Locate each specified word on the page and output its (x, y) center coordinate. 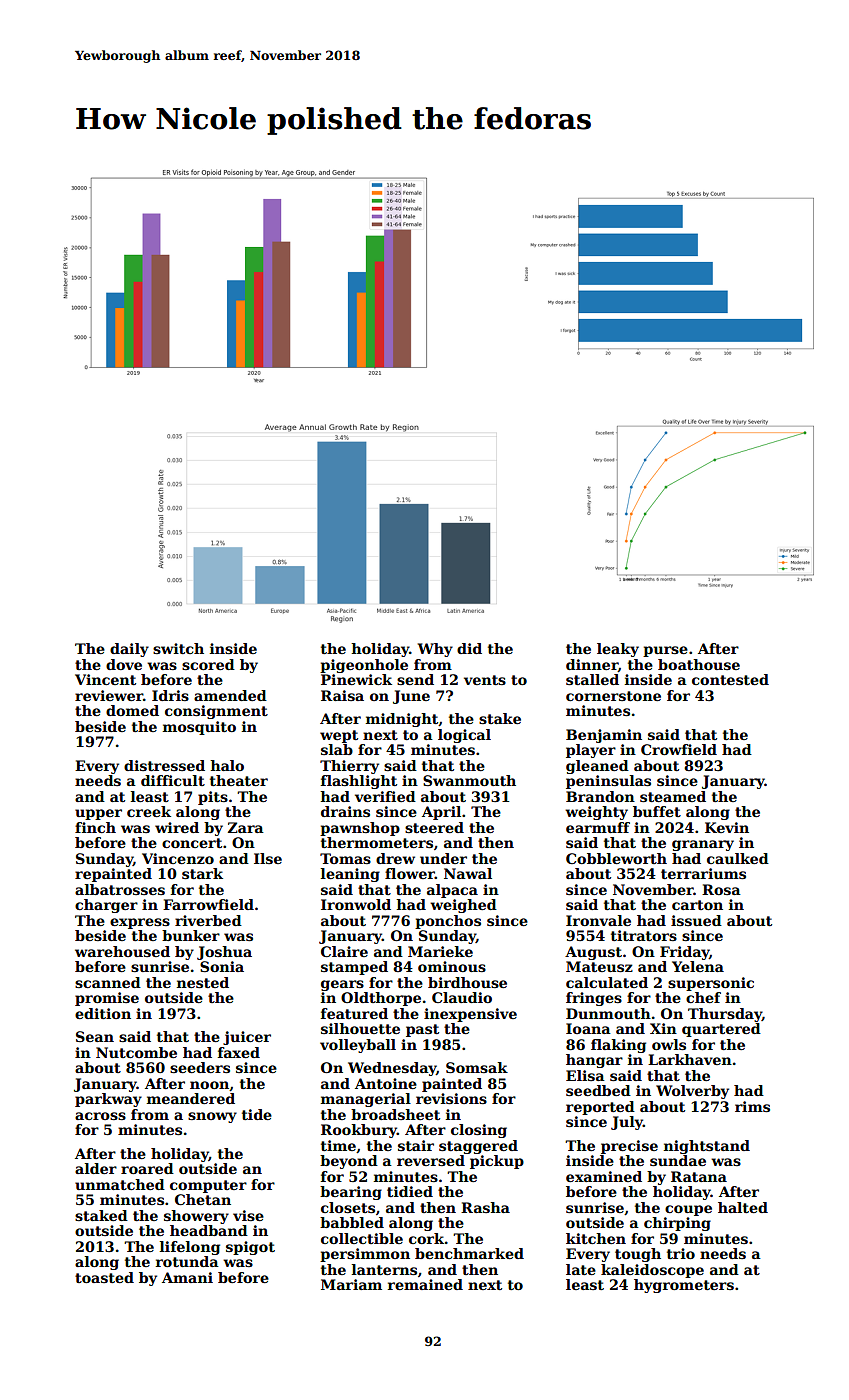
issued (696, 920)
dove (124, 664)
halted (743, 1207)
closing (479, 1131)
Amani (187, 1277)
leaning (350, 875)
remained (425, 1284)
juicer (247, 1038)
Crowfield (679, 749)
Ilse (268, 858)
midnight (402, 720)
